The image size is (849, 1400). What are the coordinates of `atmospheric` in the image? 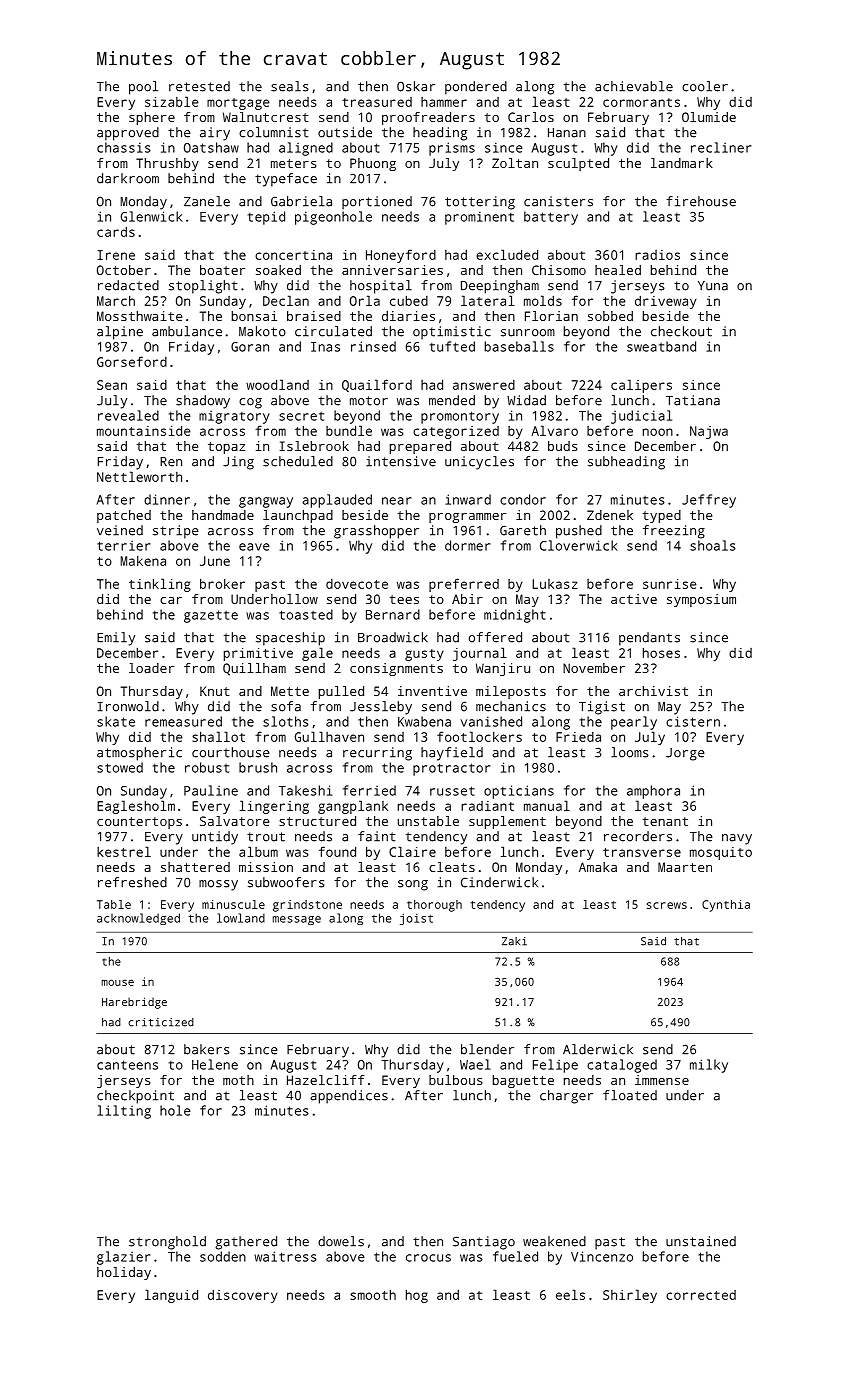 It's located at (139, 754).
